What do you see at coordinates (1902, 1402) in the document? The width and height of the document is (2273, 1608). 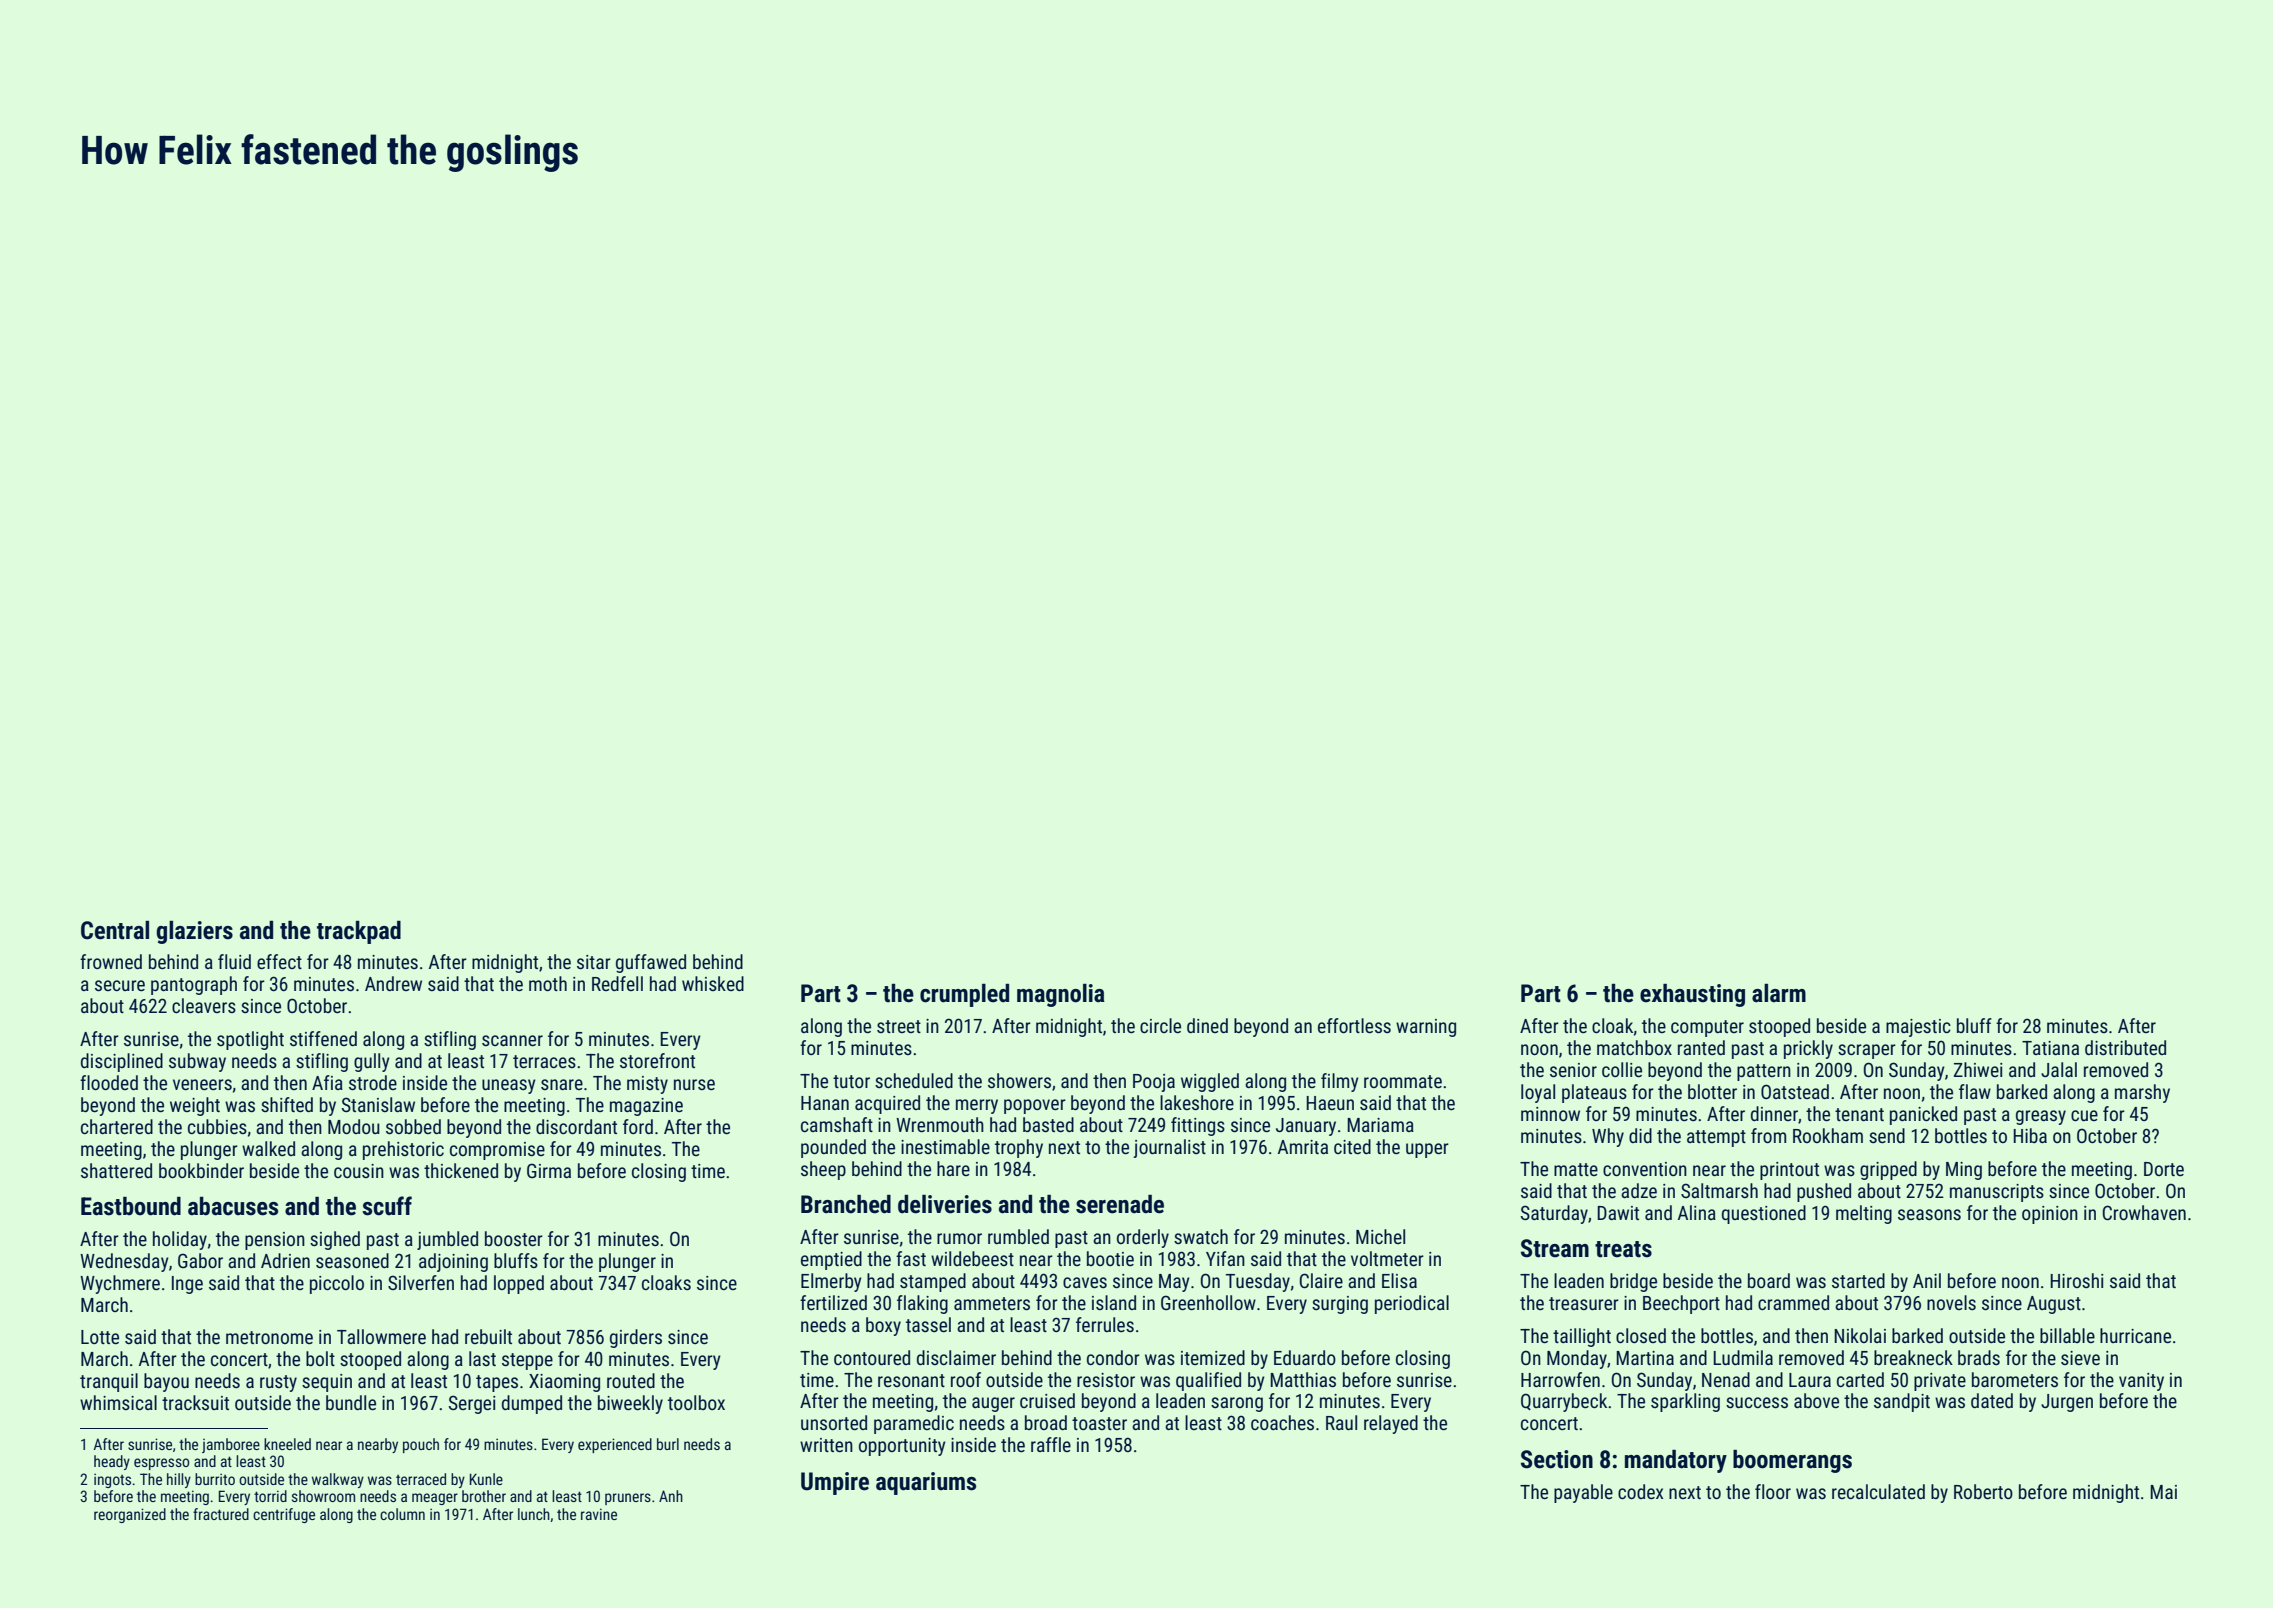 I see `sandpit` at bounding box center [1902, 1402].
